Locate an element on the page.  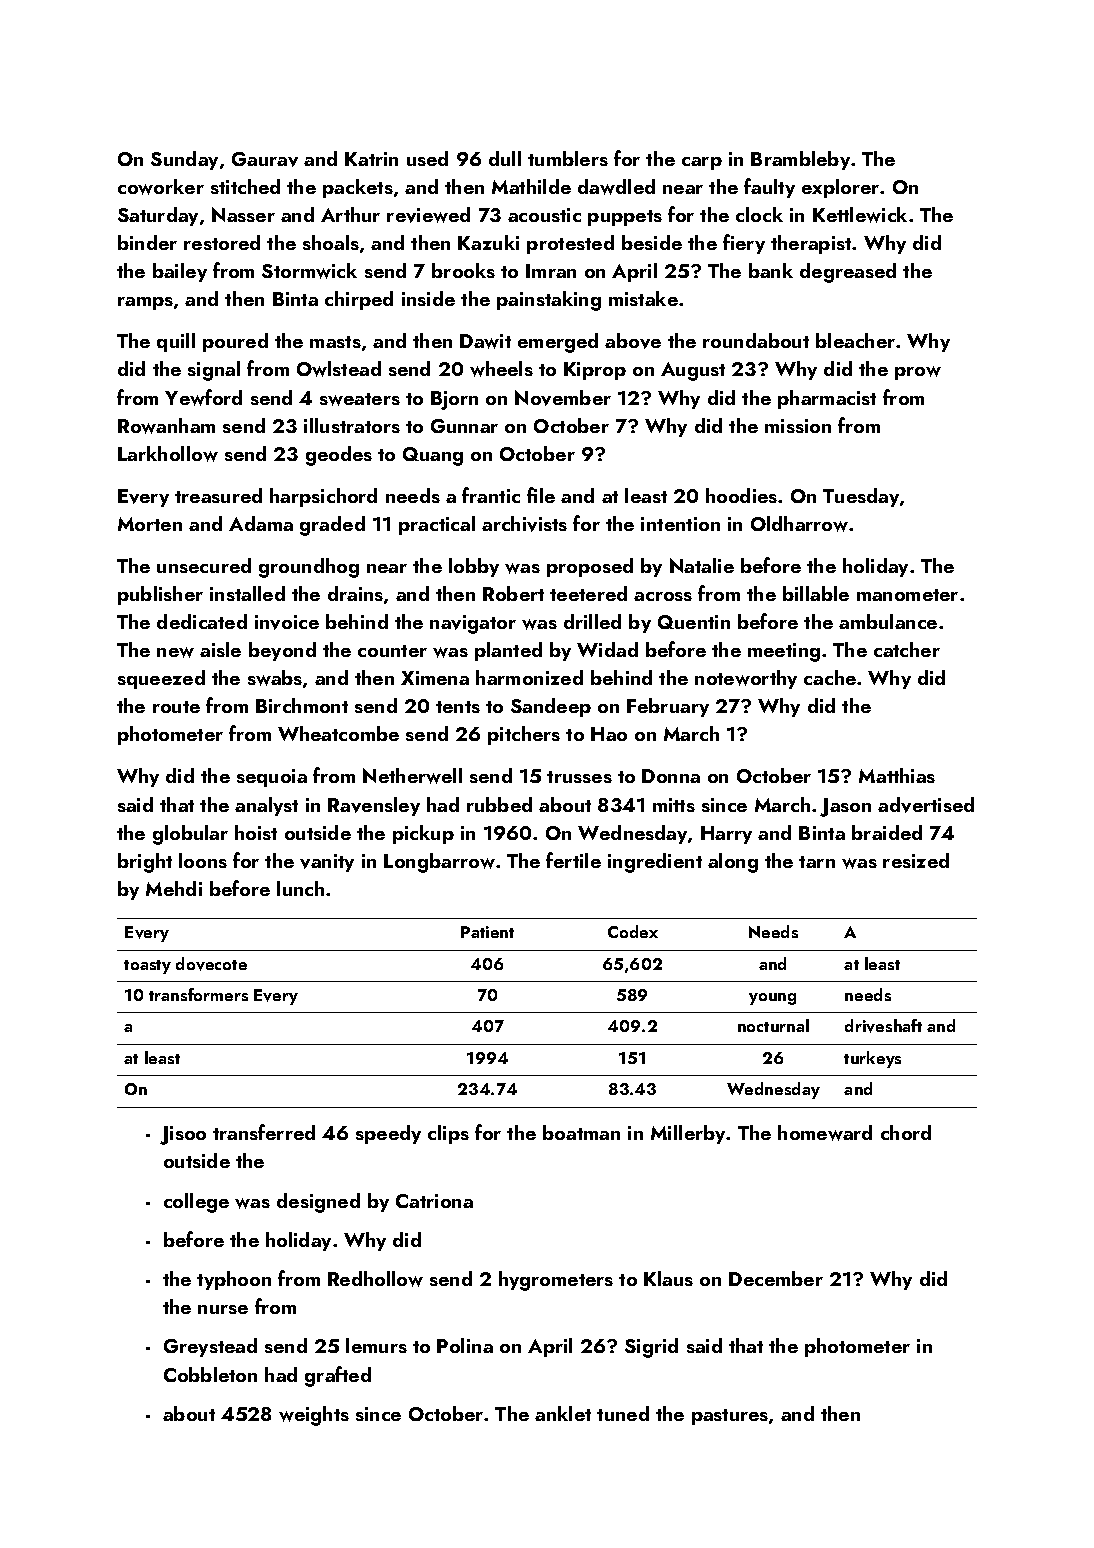
Codex is located at coordinates (633, 931).
